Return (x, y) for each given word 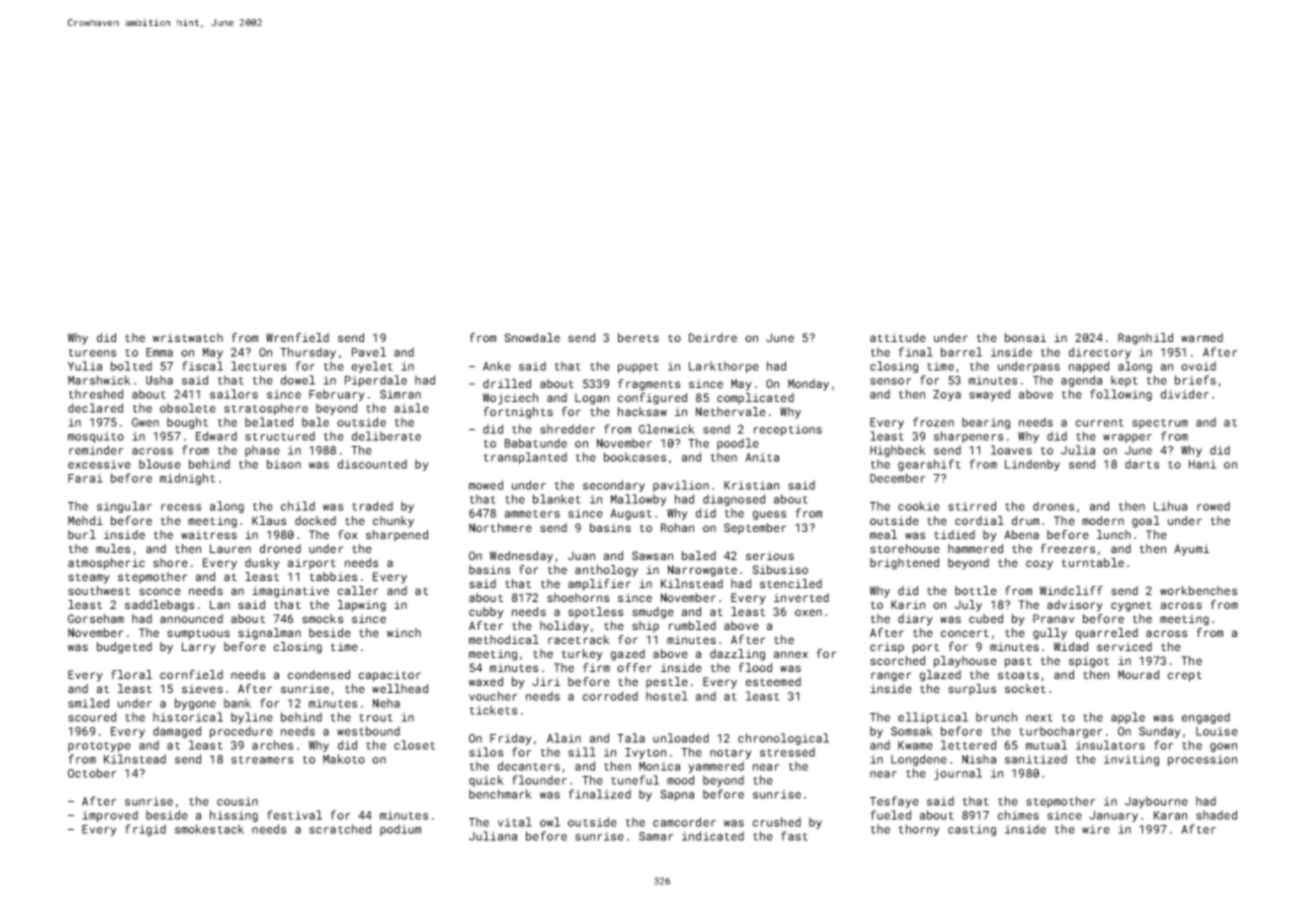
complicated (755, 399)
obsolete (188, 408)
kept (1124, 381)
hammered (975, 548)
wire (1096, 829)
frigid (145, 830)
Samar (656, 836)
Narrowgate (702, 571)
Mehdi (85, 520)
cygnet (1131, 606)
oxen (808, 612)
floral (131, 674)
